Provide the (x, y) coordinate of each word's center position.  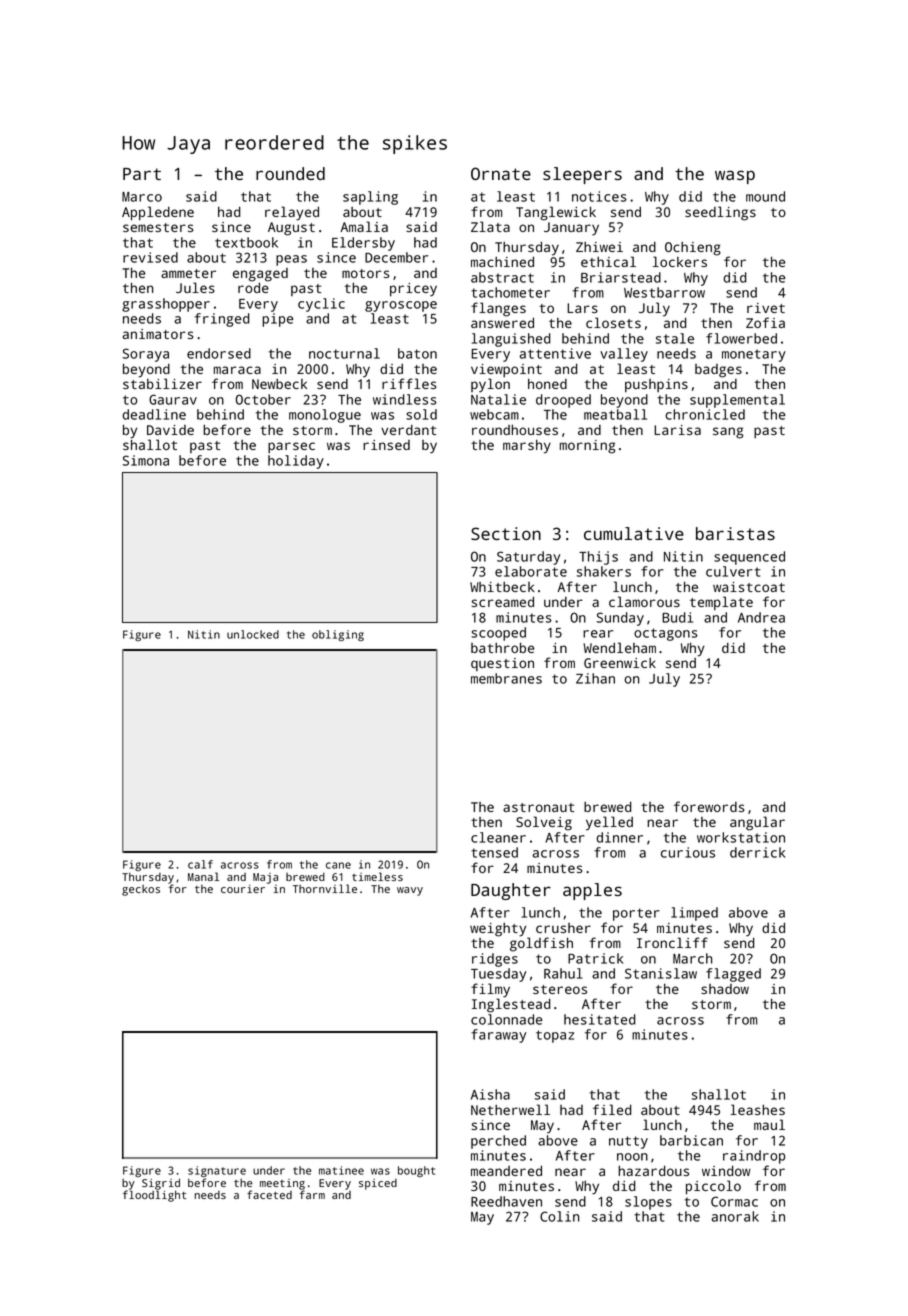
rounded (290, 173)
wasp (735, 177)
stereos (560, 989)
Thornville (325, 888)
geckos (141, 890)
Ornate (501, 173)
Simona (146, 460)
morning (587, 447)
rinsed (386, 445)
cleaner (498, 837)
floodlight (154, 1196)
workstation (741, 837)
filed (612, 1109)
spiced (378, 1184)
